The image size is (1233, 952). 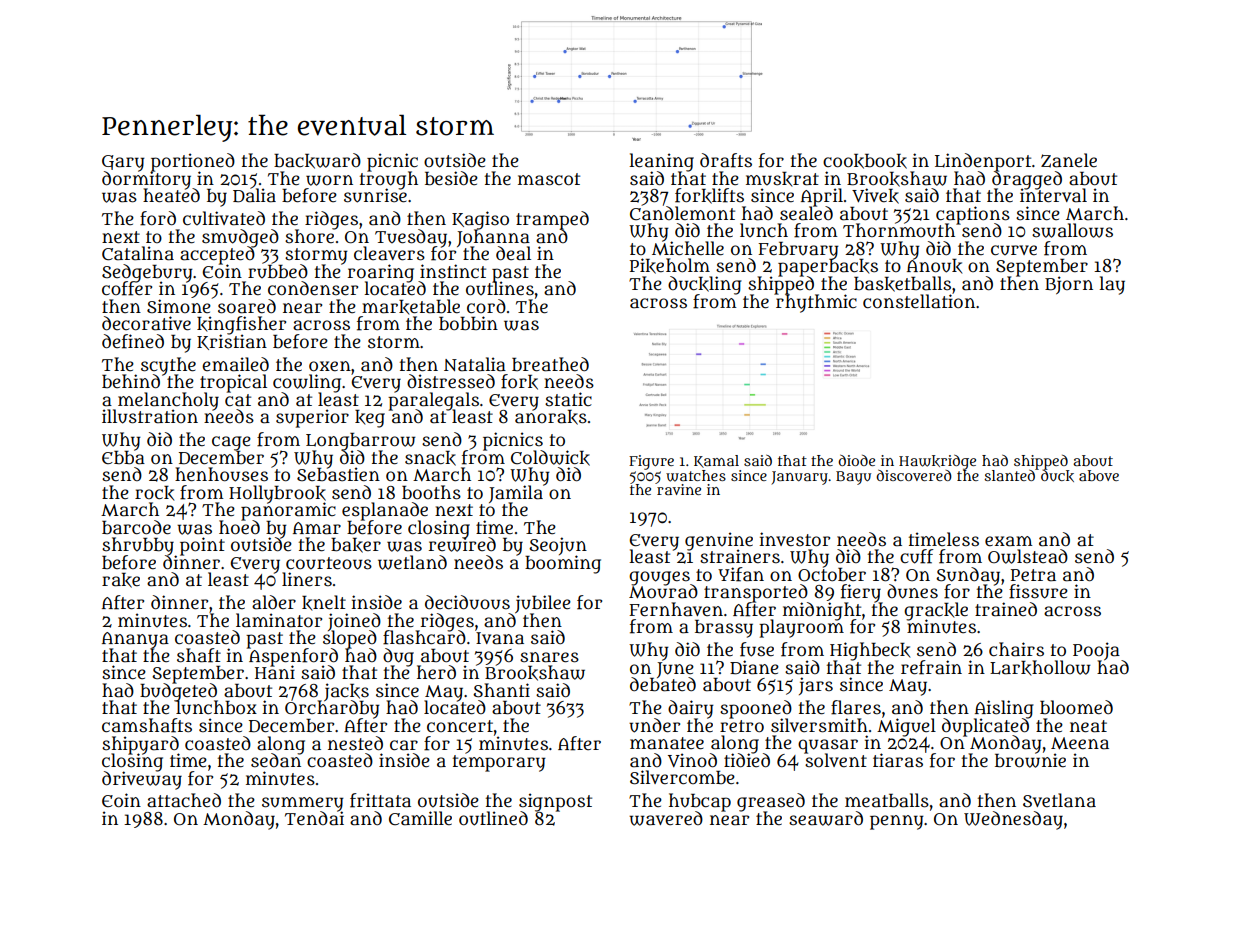 I want to click on drafts, so click(x=726, y=160).
